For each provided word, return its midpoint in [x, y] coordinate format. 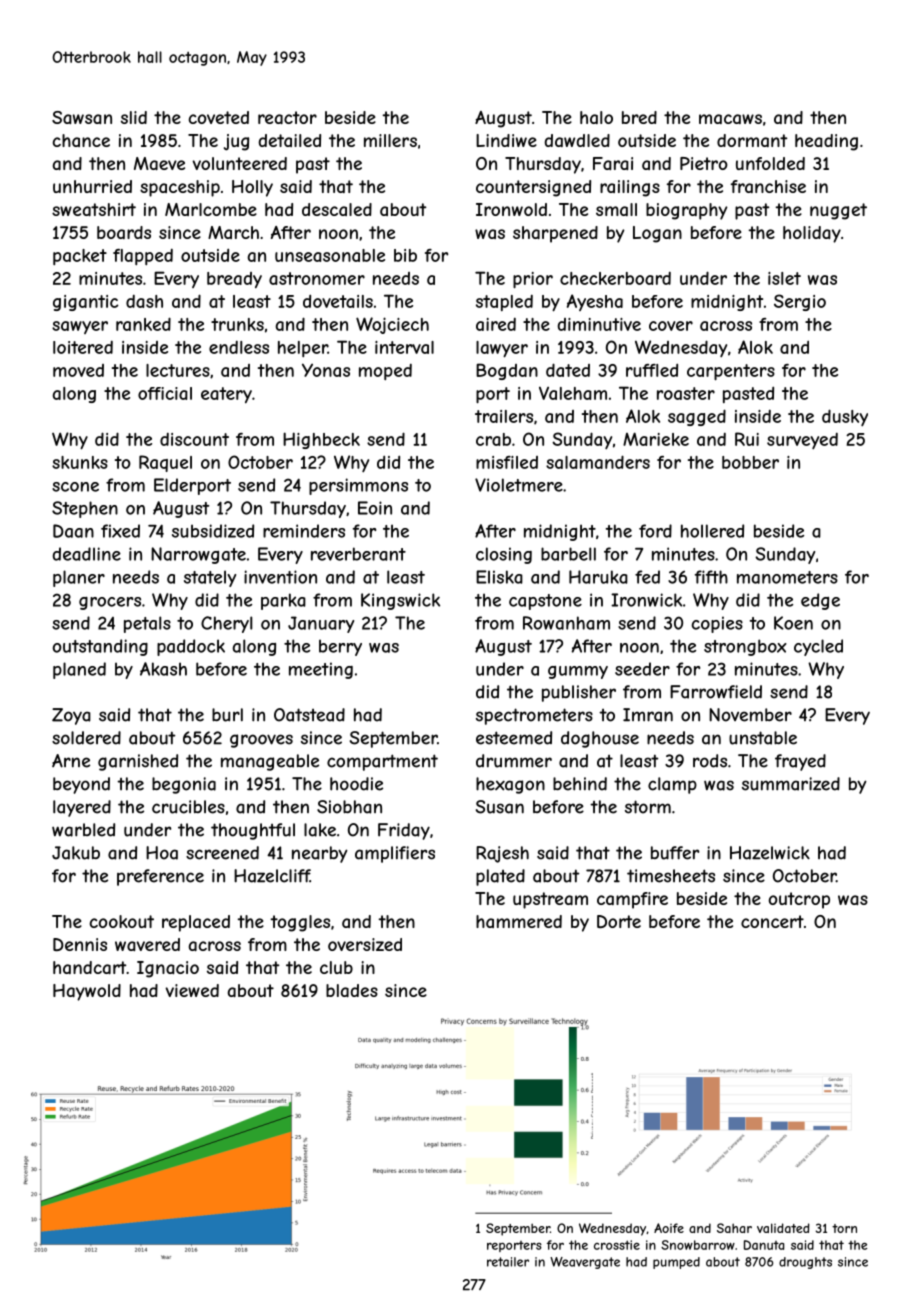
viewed [192, 990]
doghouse [600, 739]
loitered [83, 347]
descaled [337, 209]
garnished [138, 762]
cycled [818, 647]
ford [655, 531]
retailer [508, 1262]
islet [784, 278]
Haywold [87, 992]
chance [81, 140]
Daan [73, 531]
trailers [504, 416]
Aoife [669, 1228]
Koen [793, 623]
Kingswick [400, 601]
